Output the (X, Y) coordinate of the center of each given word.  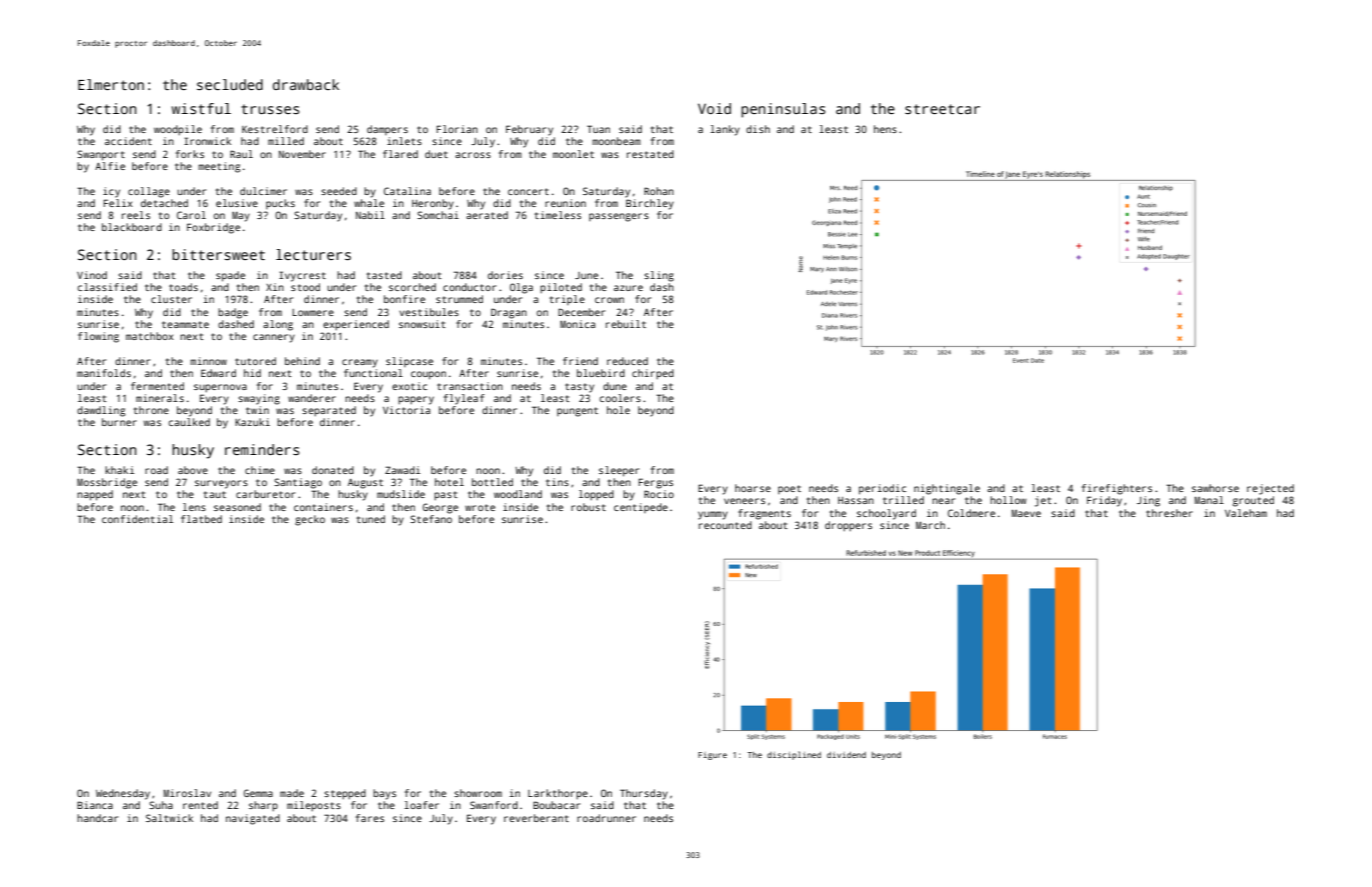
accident (128, 141)
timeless (558, 215)
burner (119, 422)
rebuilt (626, 324)
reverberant (536, 818)
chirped (653, 374)
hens (885, 129)
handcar (97, 818)
